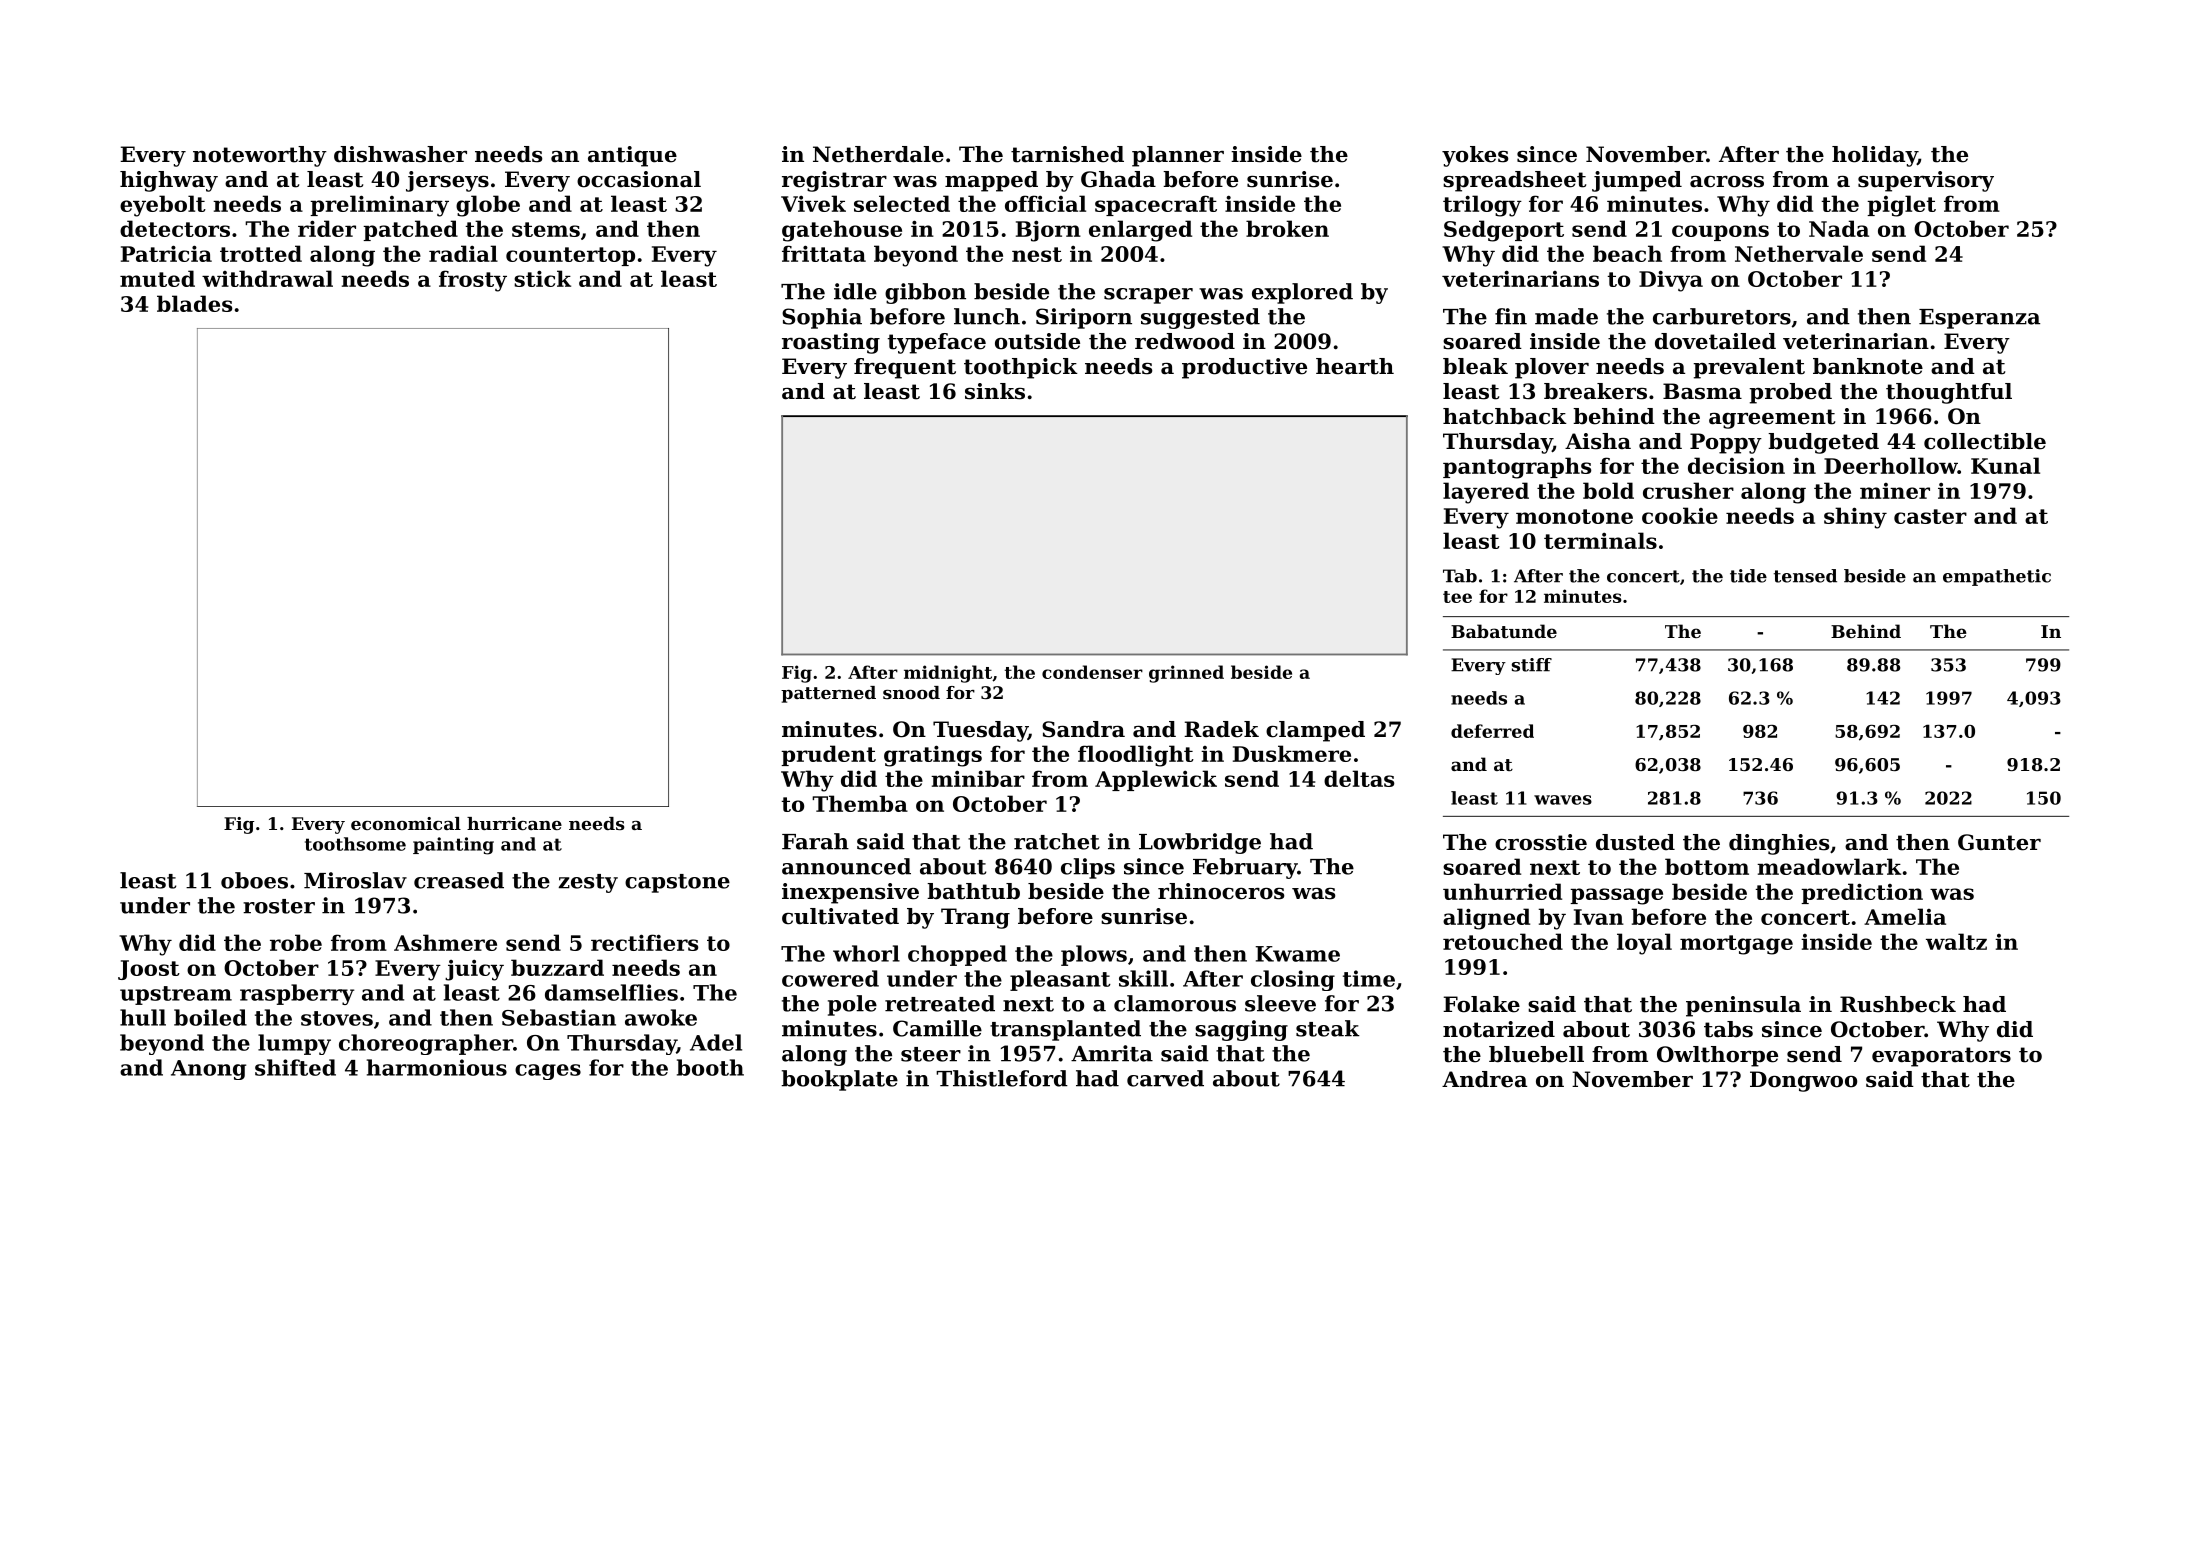 This screenshot has height=1548, width=2189. Describe the element at coordinates (975, 918) in the screenshot. I see `Trang` at that location.
